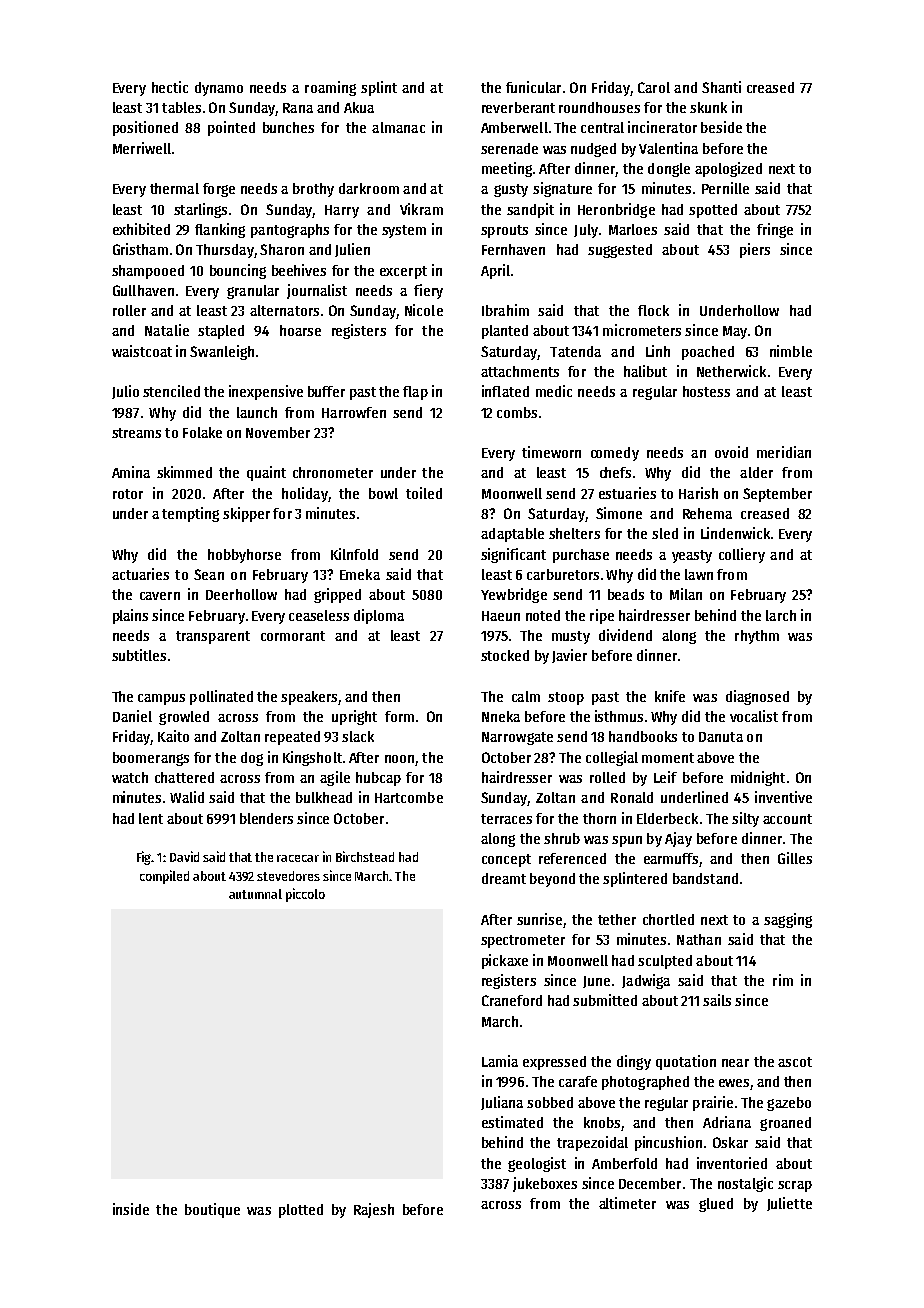  What do you see at coordinates (731, 371) in the page?
I see `Netherwick` at bounding box center [731, 371].
